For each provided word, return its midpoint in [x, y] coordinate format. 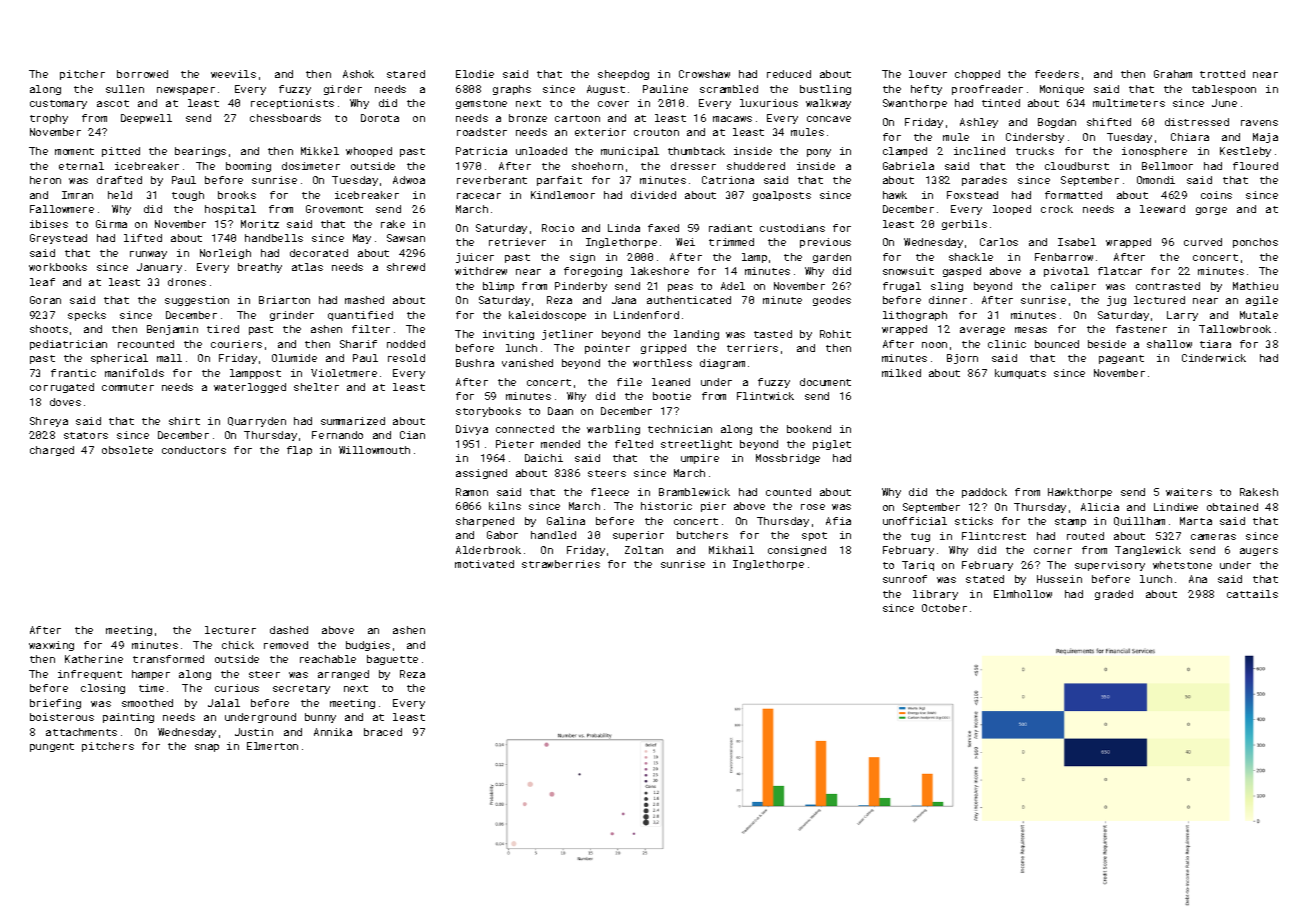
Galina [566, 521]
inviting [508, 335]
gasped [962, 272]
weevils [233, 74]
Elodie [475, 74]
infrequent [90, 675]
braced [383, 732]
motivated [484, 564]
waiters [1189, 492]
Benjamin [172, 330]
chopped [977, 75]
